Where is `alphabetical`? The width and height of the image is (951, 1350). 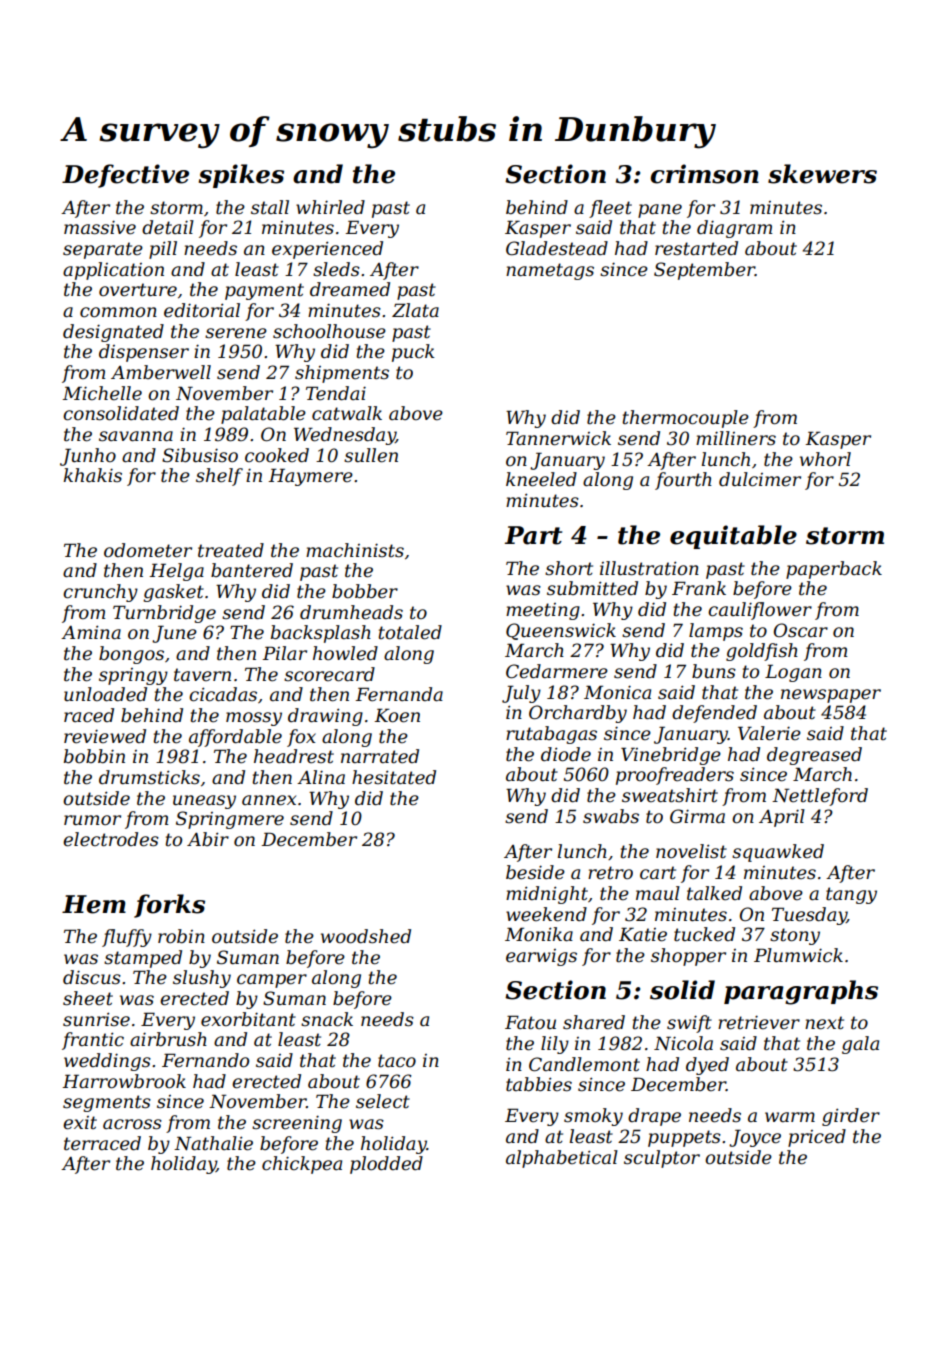
alphabetical is located at coordinates (562, 1159).
